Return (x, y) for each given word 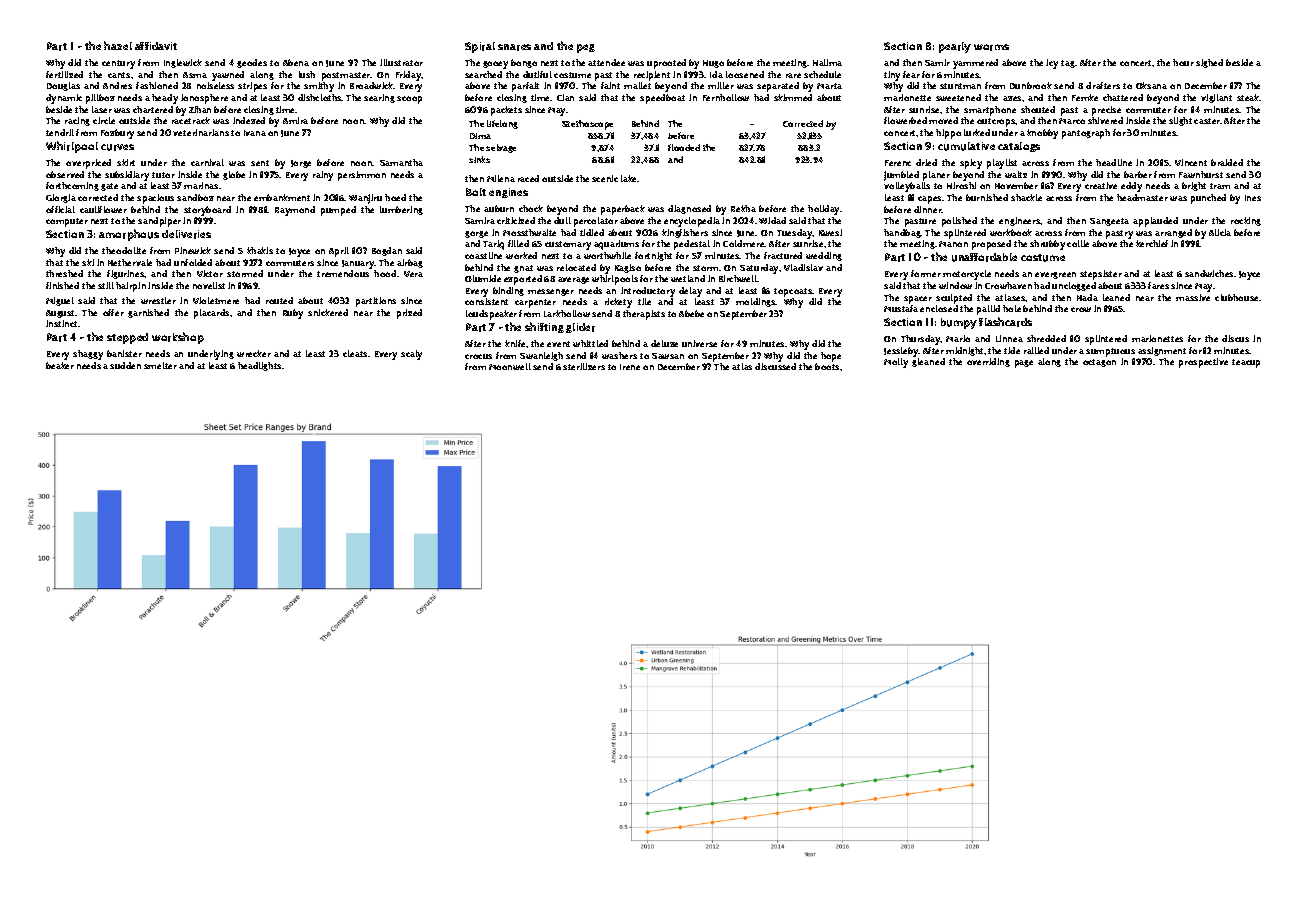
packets (506, 111)
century (118, 64)
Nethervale (130, 262)
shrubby (1047, 245)
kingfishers (685, 233)
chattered (1123, 97)
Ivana (255, 133)
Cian (565, 97)
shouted (1038, 109)
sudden (125, 365)
